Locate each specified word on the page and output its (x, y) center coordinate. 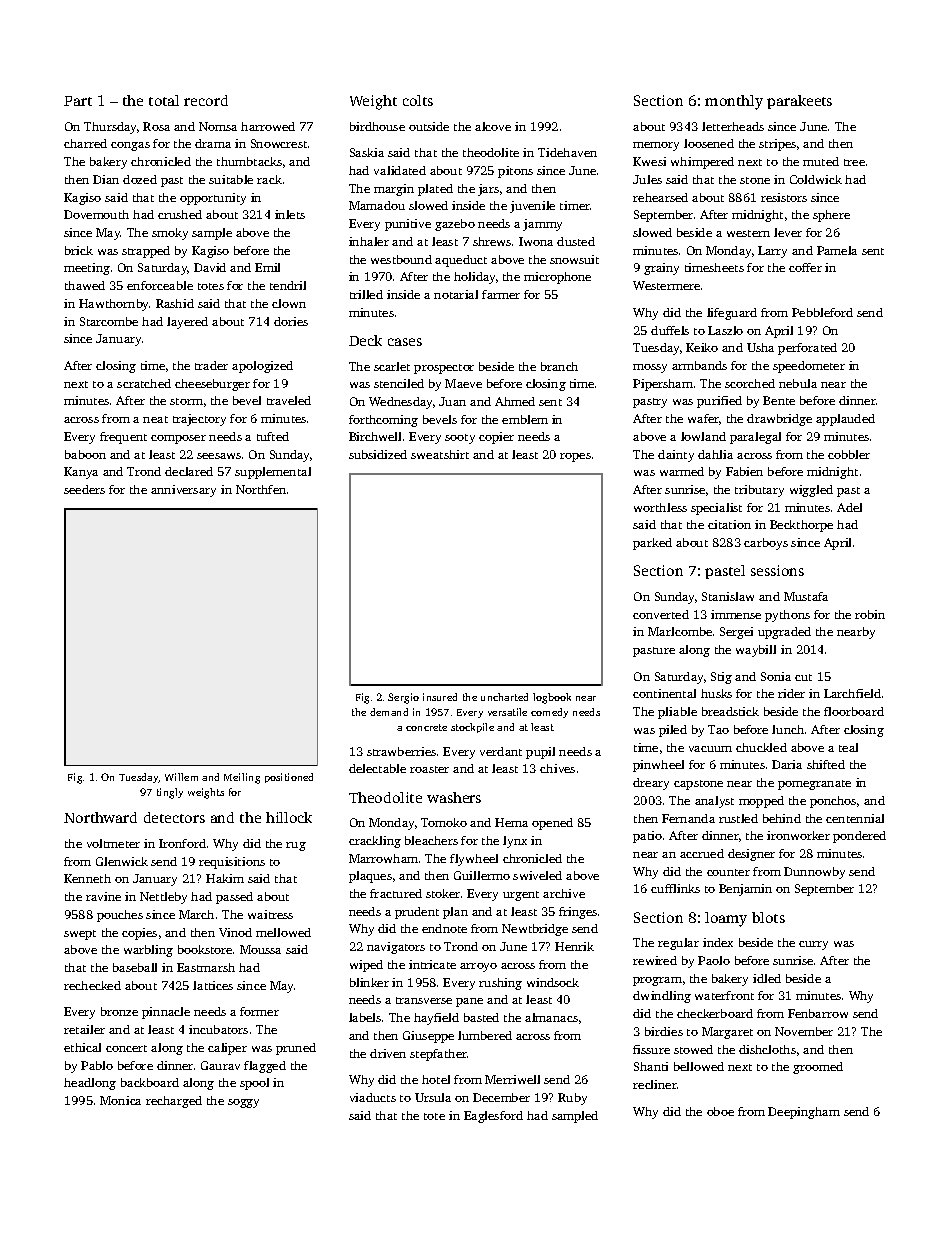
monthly (734, 102)
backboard (150, 1082)
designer (751, 855)
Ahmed (515, 401)
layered (187, 323)
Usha (760, 347)
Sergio (403, 698)
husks (716, 693)
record (206, 100)
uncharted (504, 697)
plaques (370, 877)
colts (418, 100)
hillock (289, 817)
